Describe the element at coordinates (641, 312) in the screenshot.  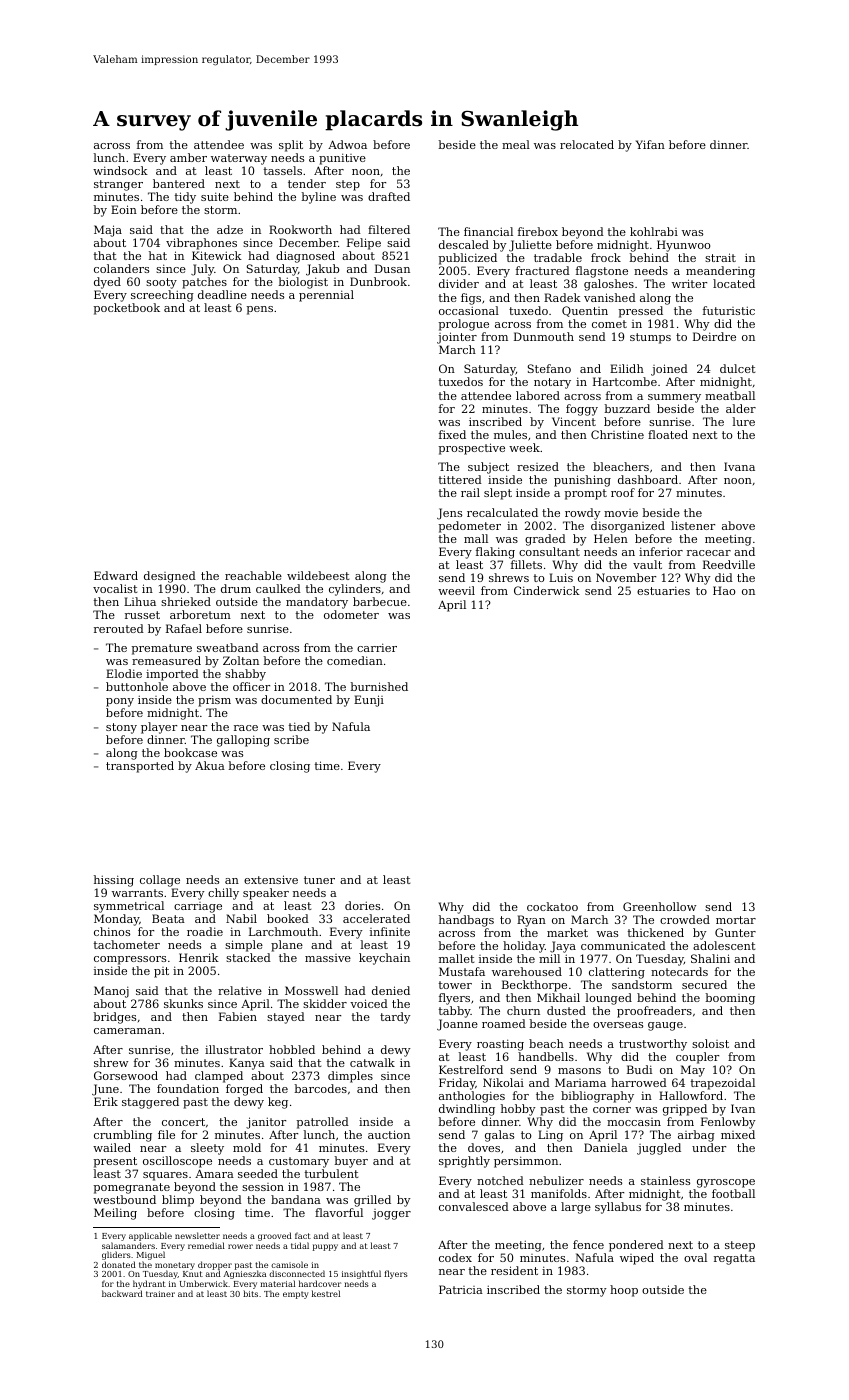
I see `pressed` at that location.
